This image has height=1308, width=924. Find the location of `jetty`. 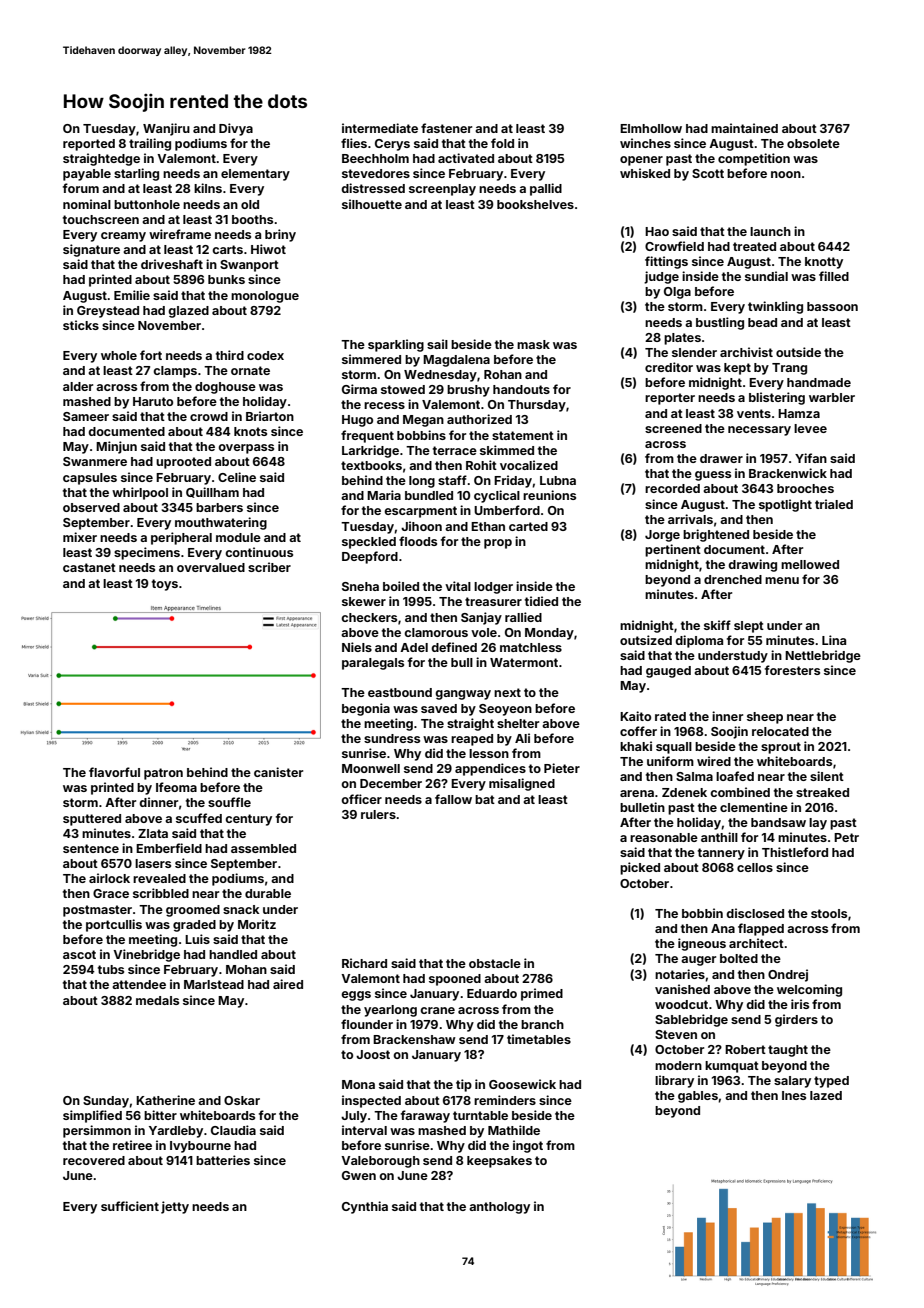

jetty is located at coordinates (175, 1207).
